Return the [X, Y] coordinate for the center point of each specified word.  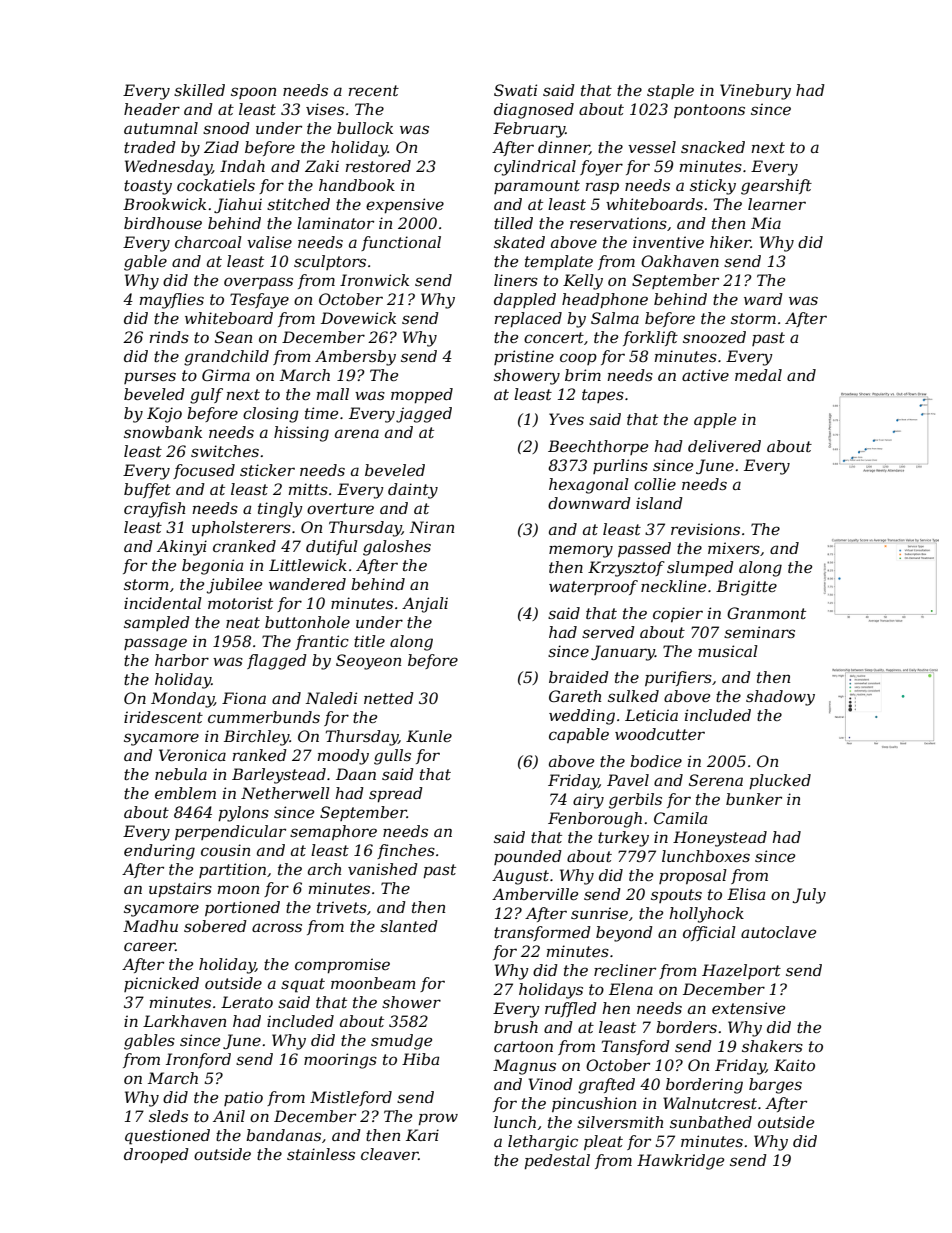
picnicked [161, 984]
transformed [542, 933]
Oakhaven [680, 261]
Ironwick [374, 280]
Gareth [575, 696]
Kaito [794, 1065]
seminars [759, 632]
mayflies [172, 301]
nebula [181, 774]
